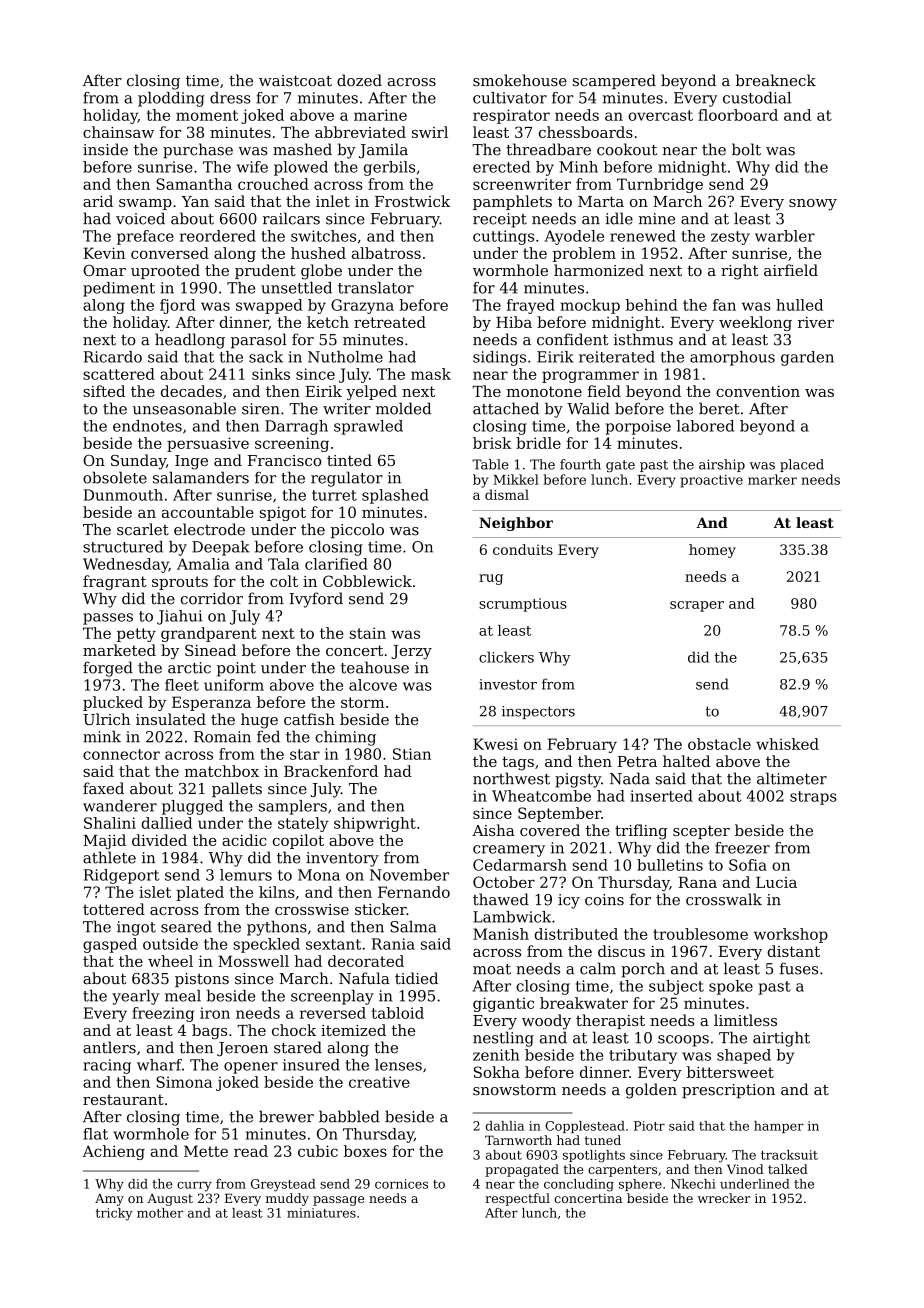  I want to click on workshop, so click(791, 935).
